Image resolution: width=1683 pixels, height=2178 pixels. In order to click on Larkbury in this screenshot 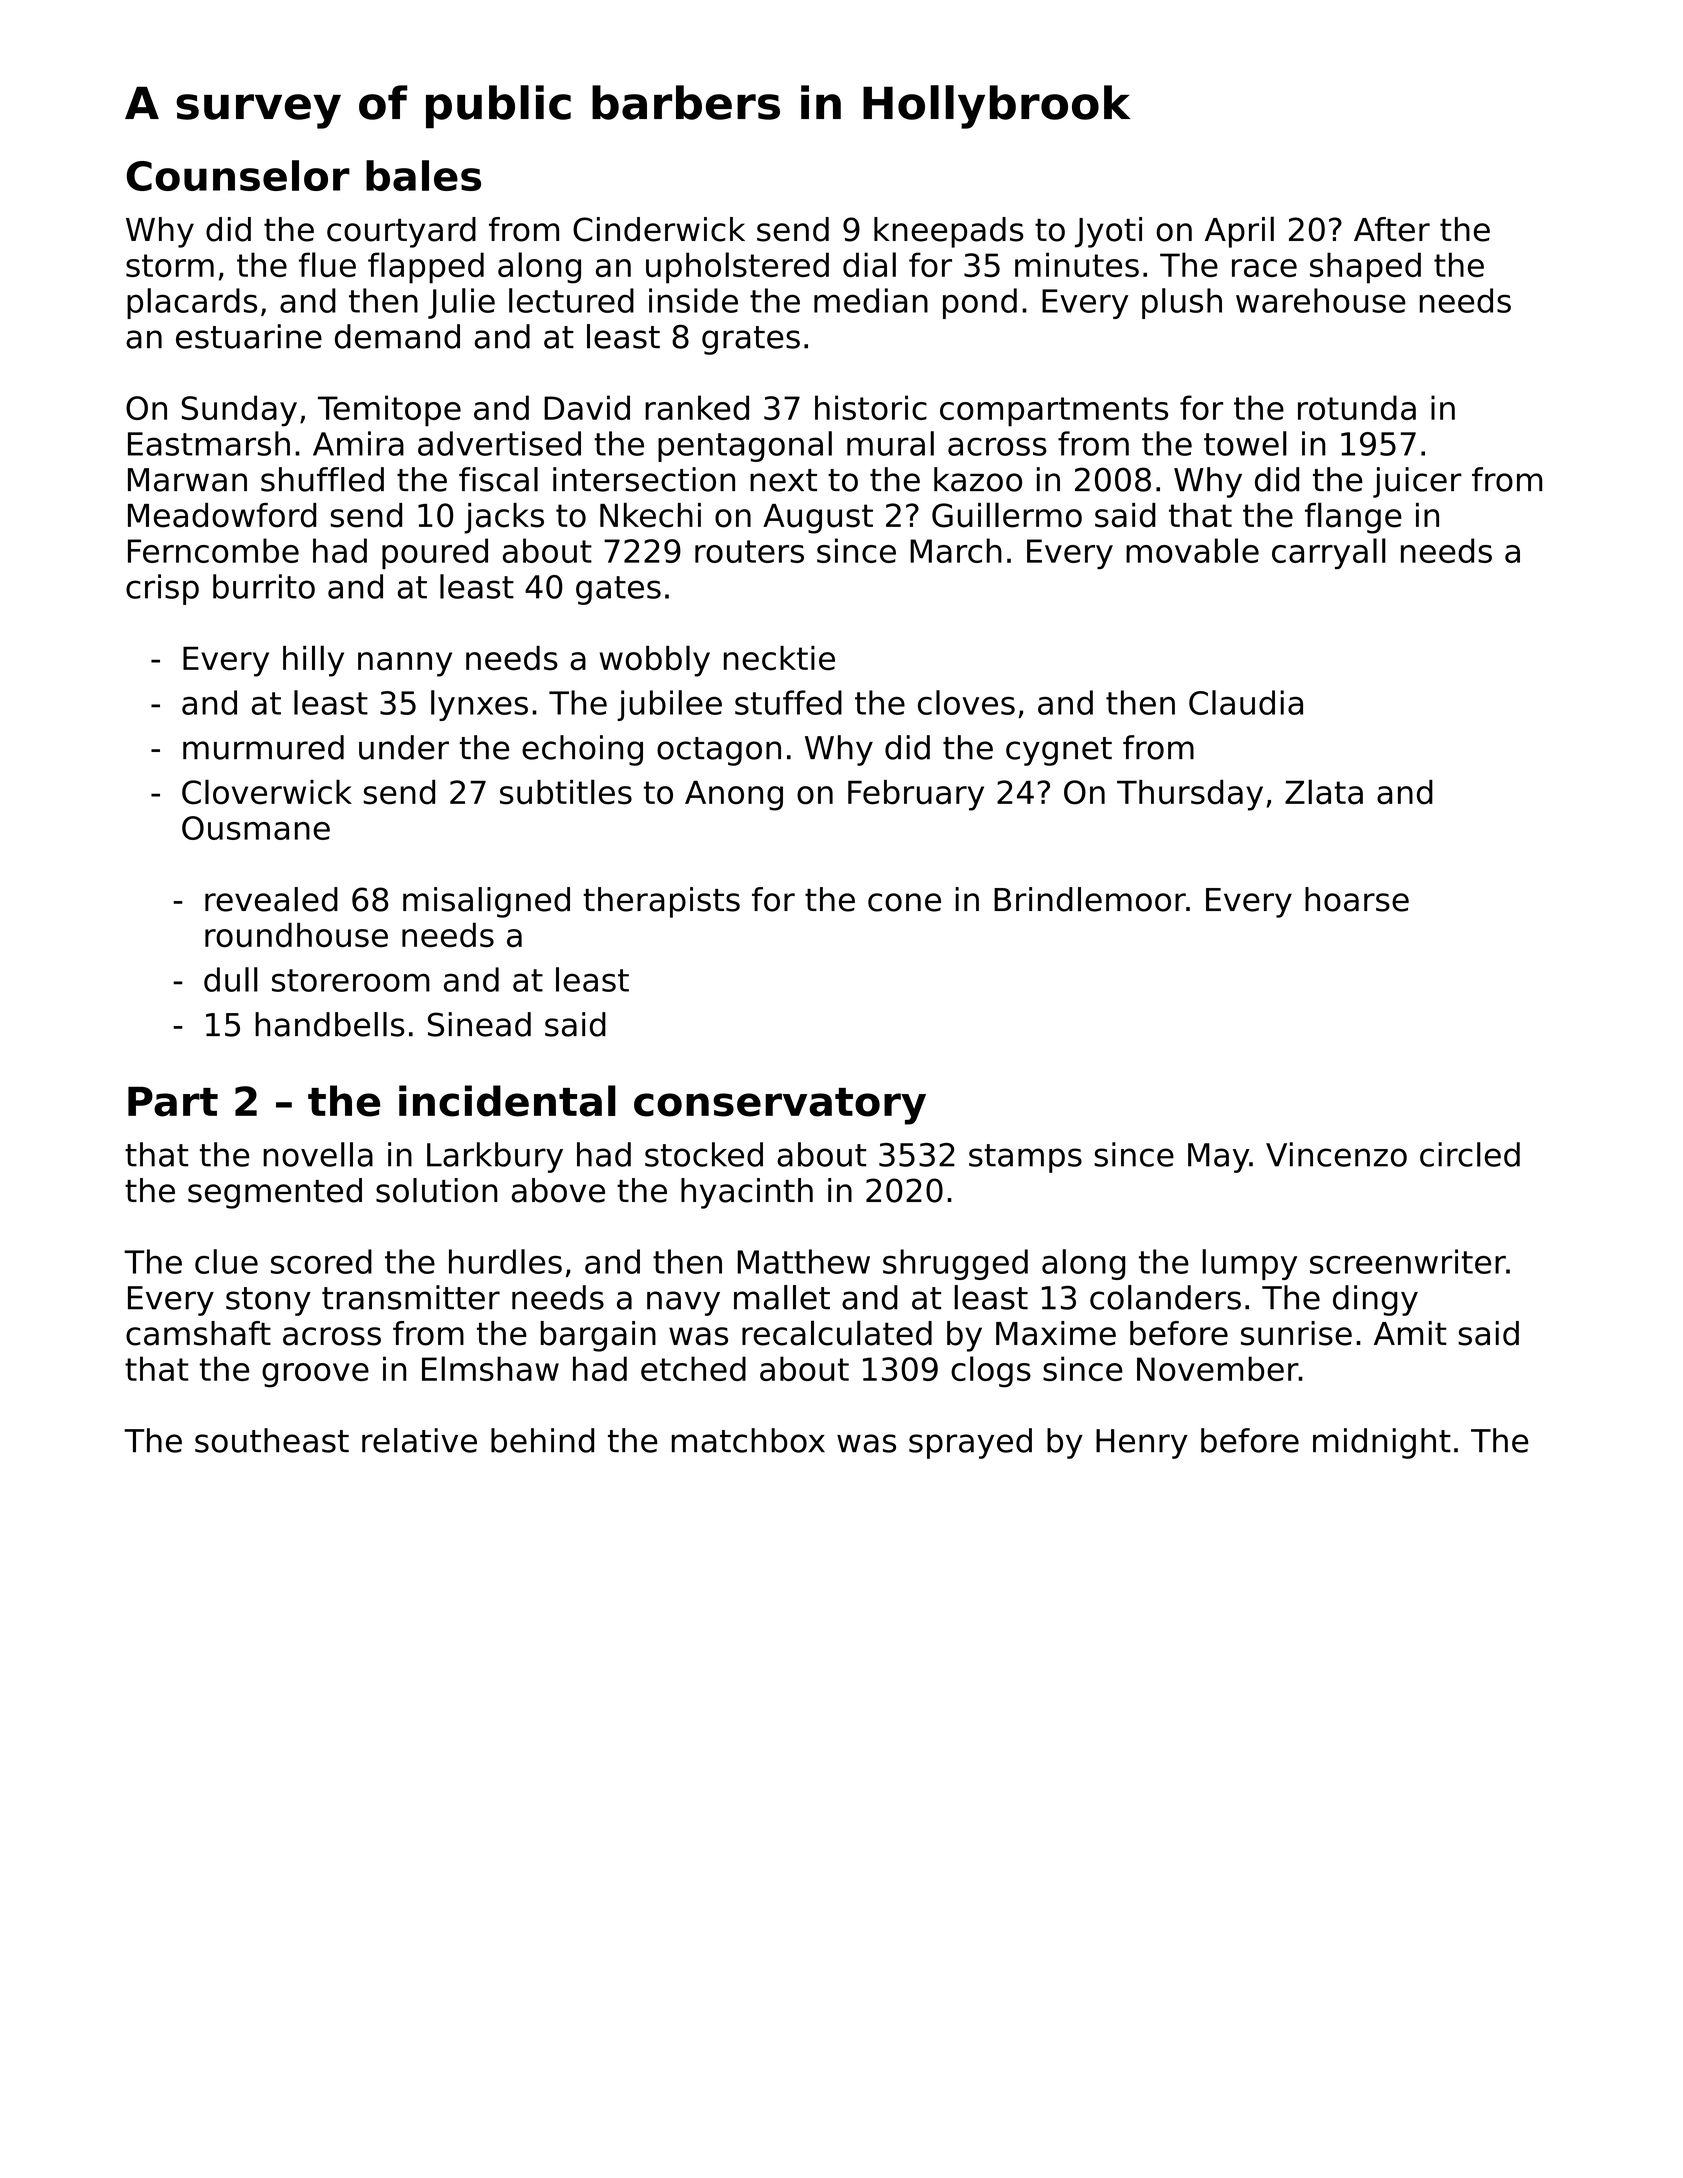, I will do `click(495, 1157)`.
